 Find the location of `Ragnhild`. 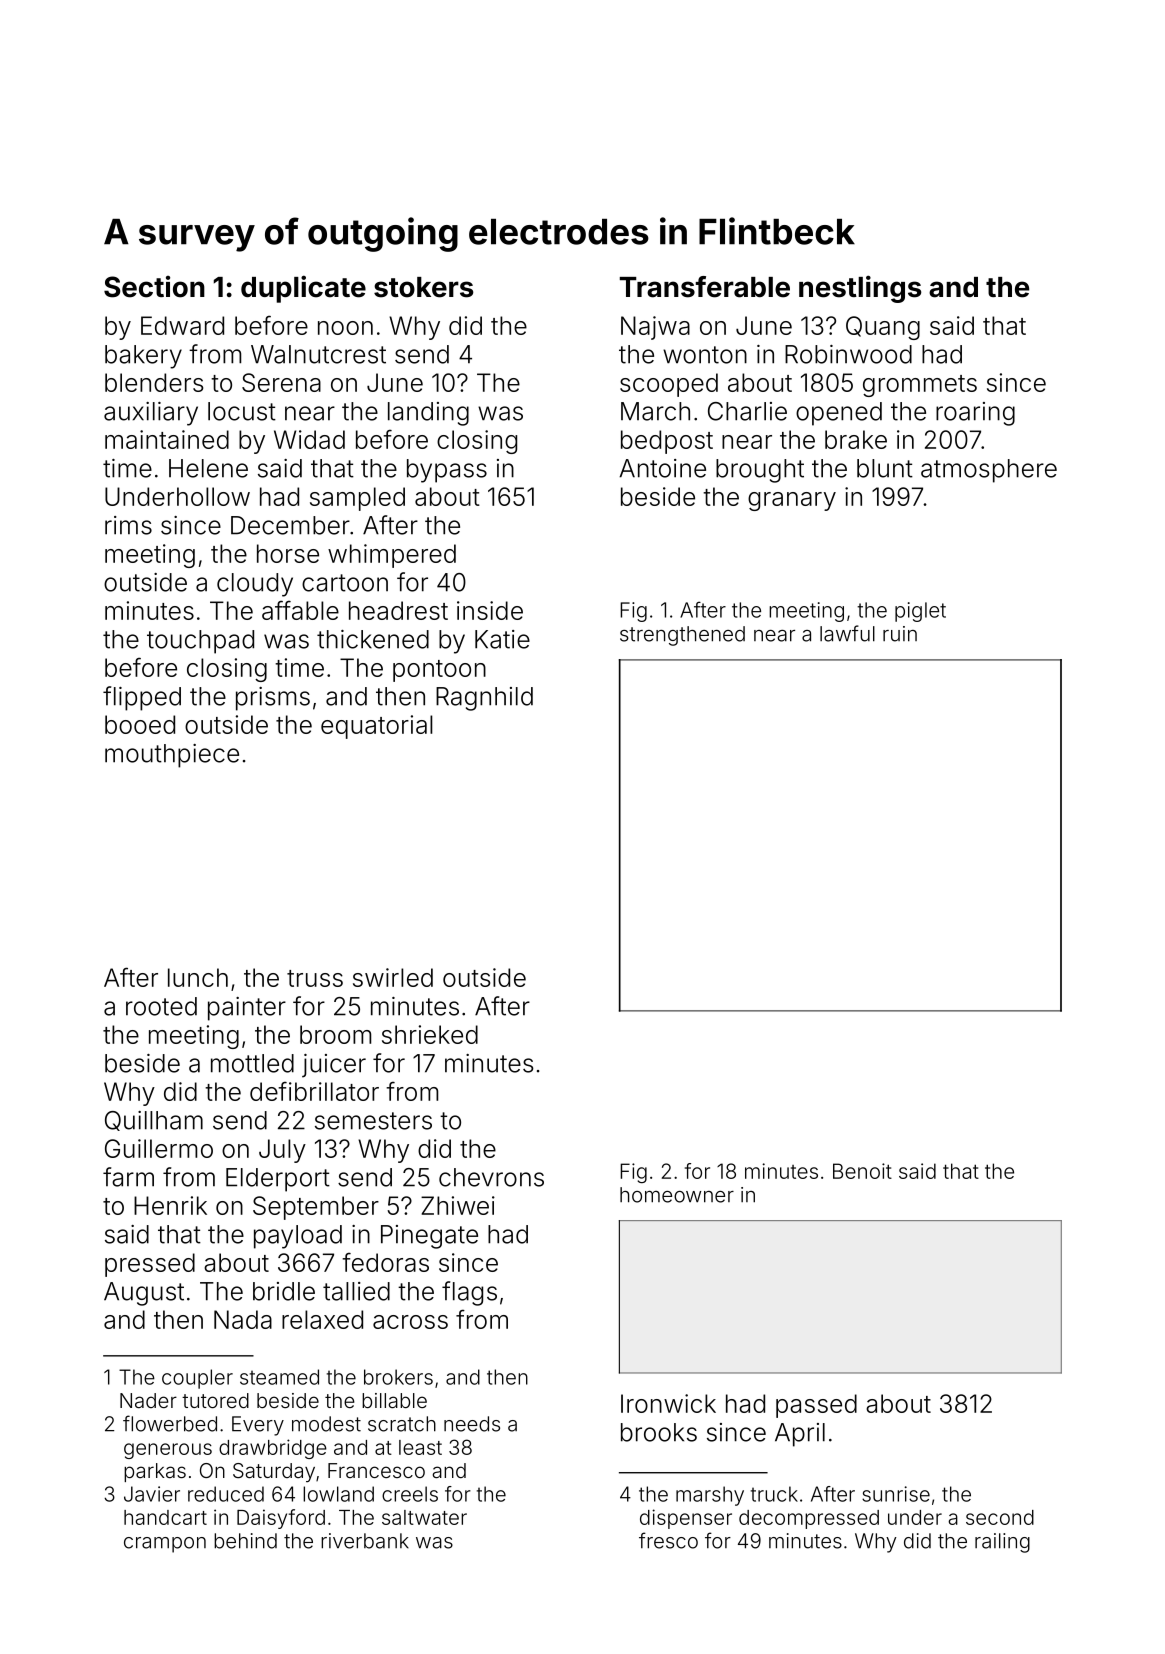

Ragnhild is located at coordinates (484, 699).
